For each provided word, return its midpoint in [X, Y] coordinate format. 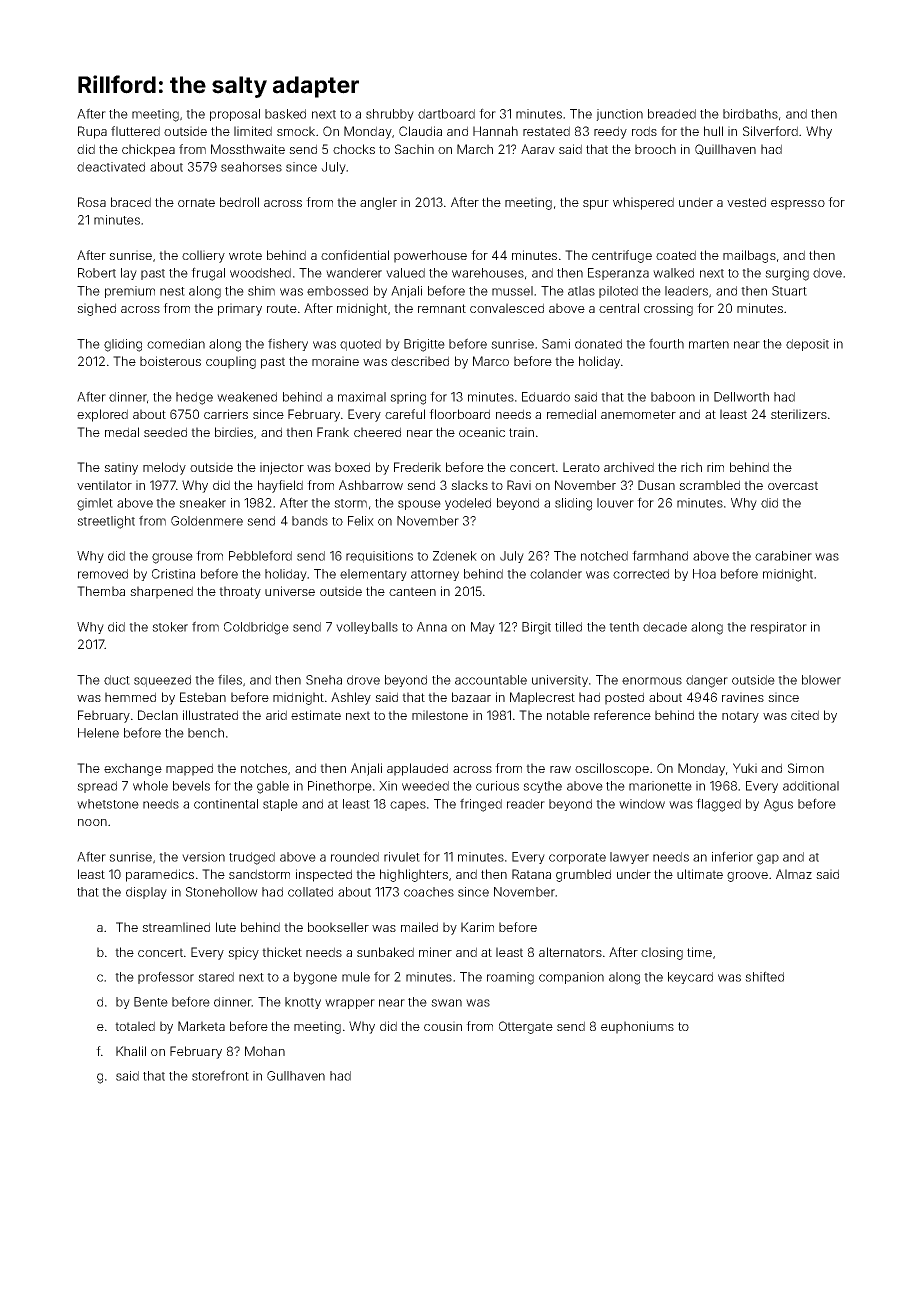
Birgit [536, 628]
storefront [220, 1075]
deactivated [111, 167]
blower [821, 680]
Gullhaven [296, 1076]
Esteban [203, 697]
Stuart [789, 291]
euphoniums [637, 1027]
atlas [581, 291]
